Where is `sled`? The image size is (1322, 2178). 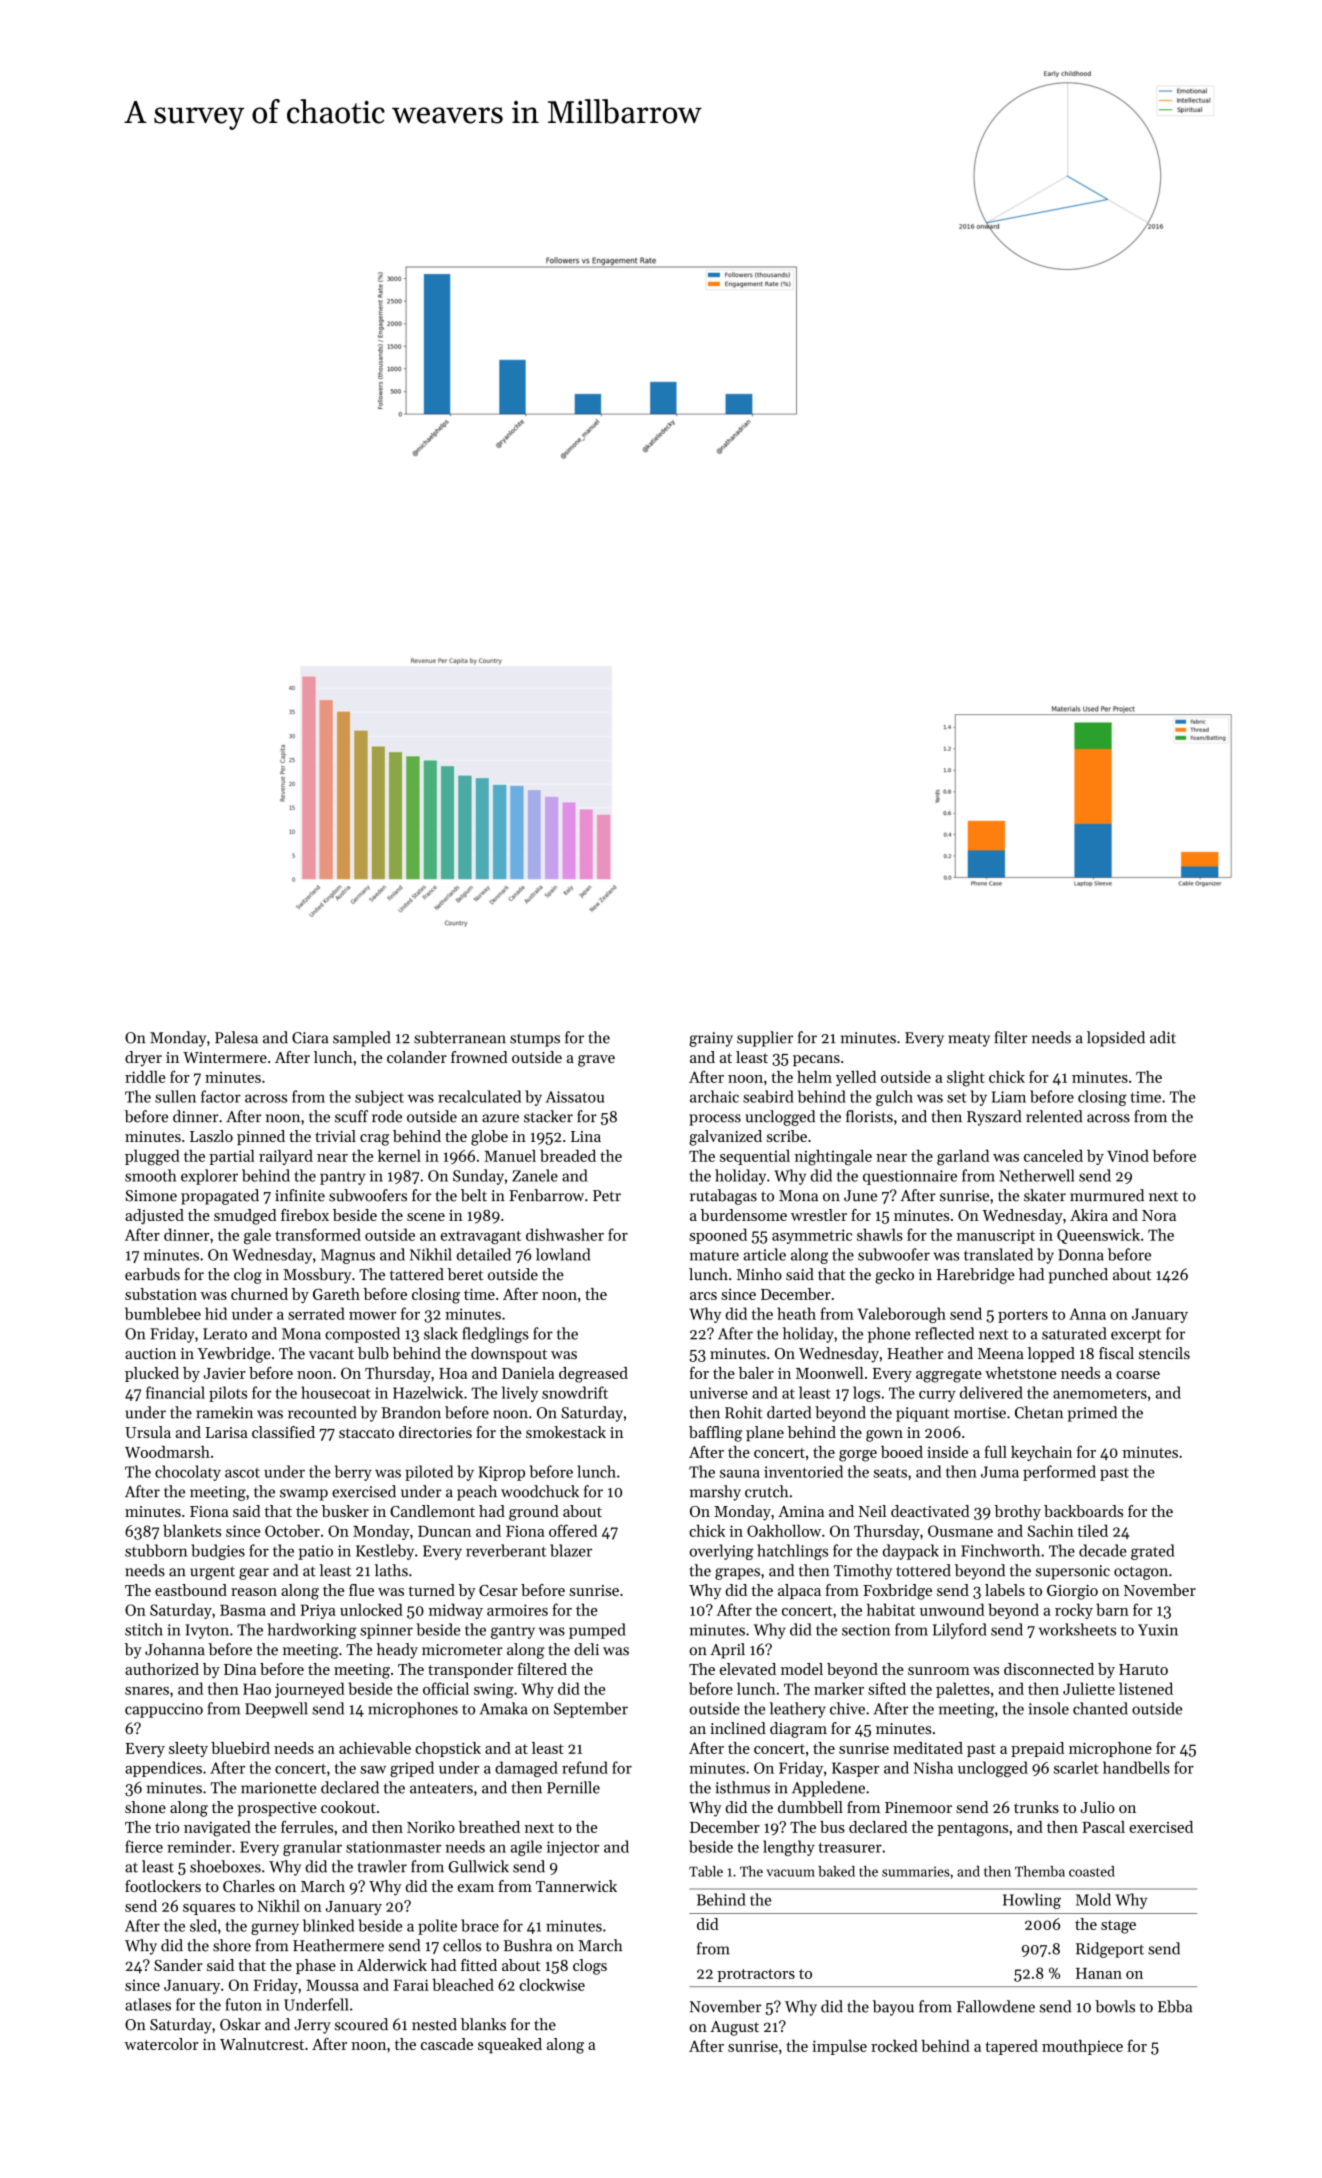
sled is located at coordinates (203, 1925).
